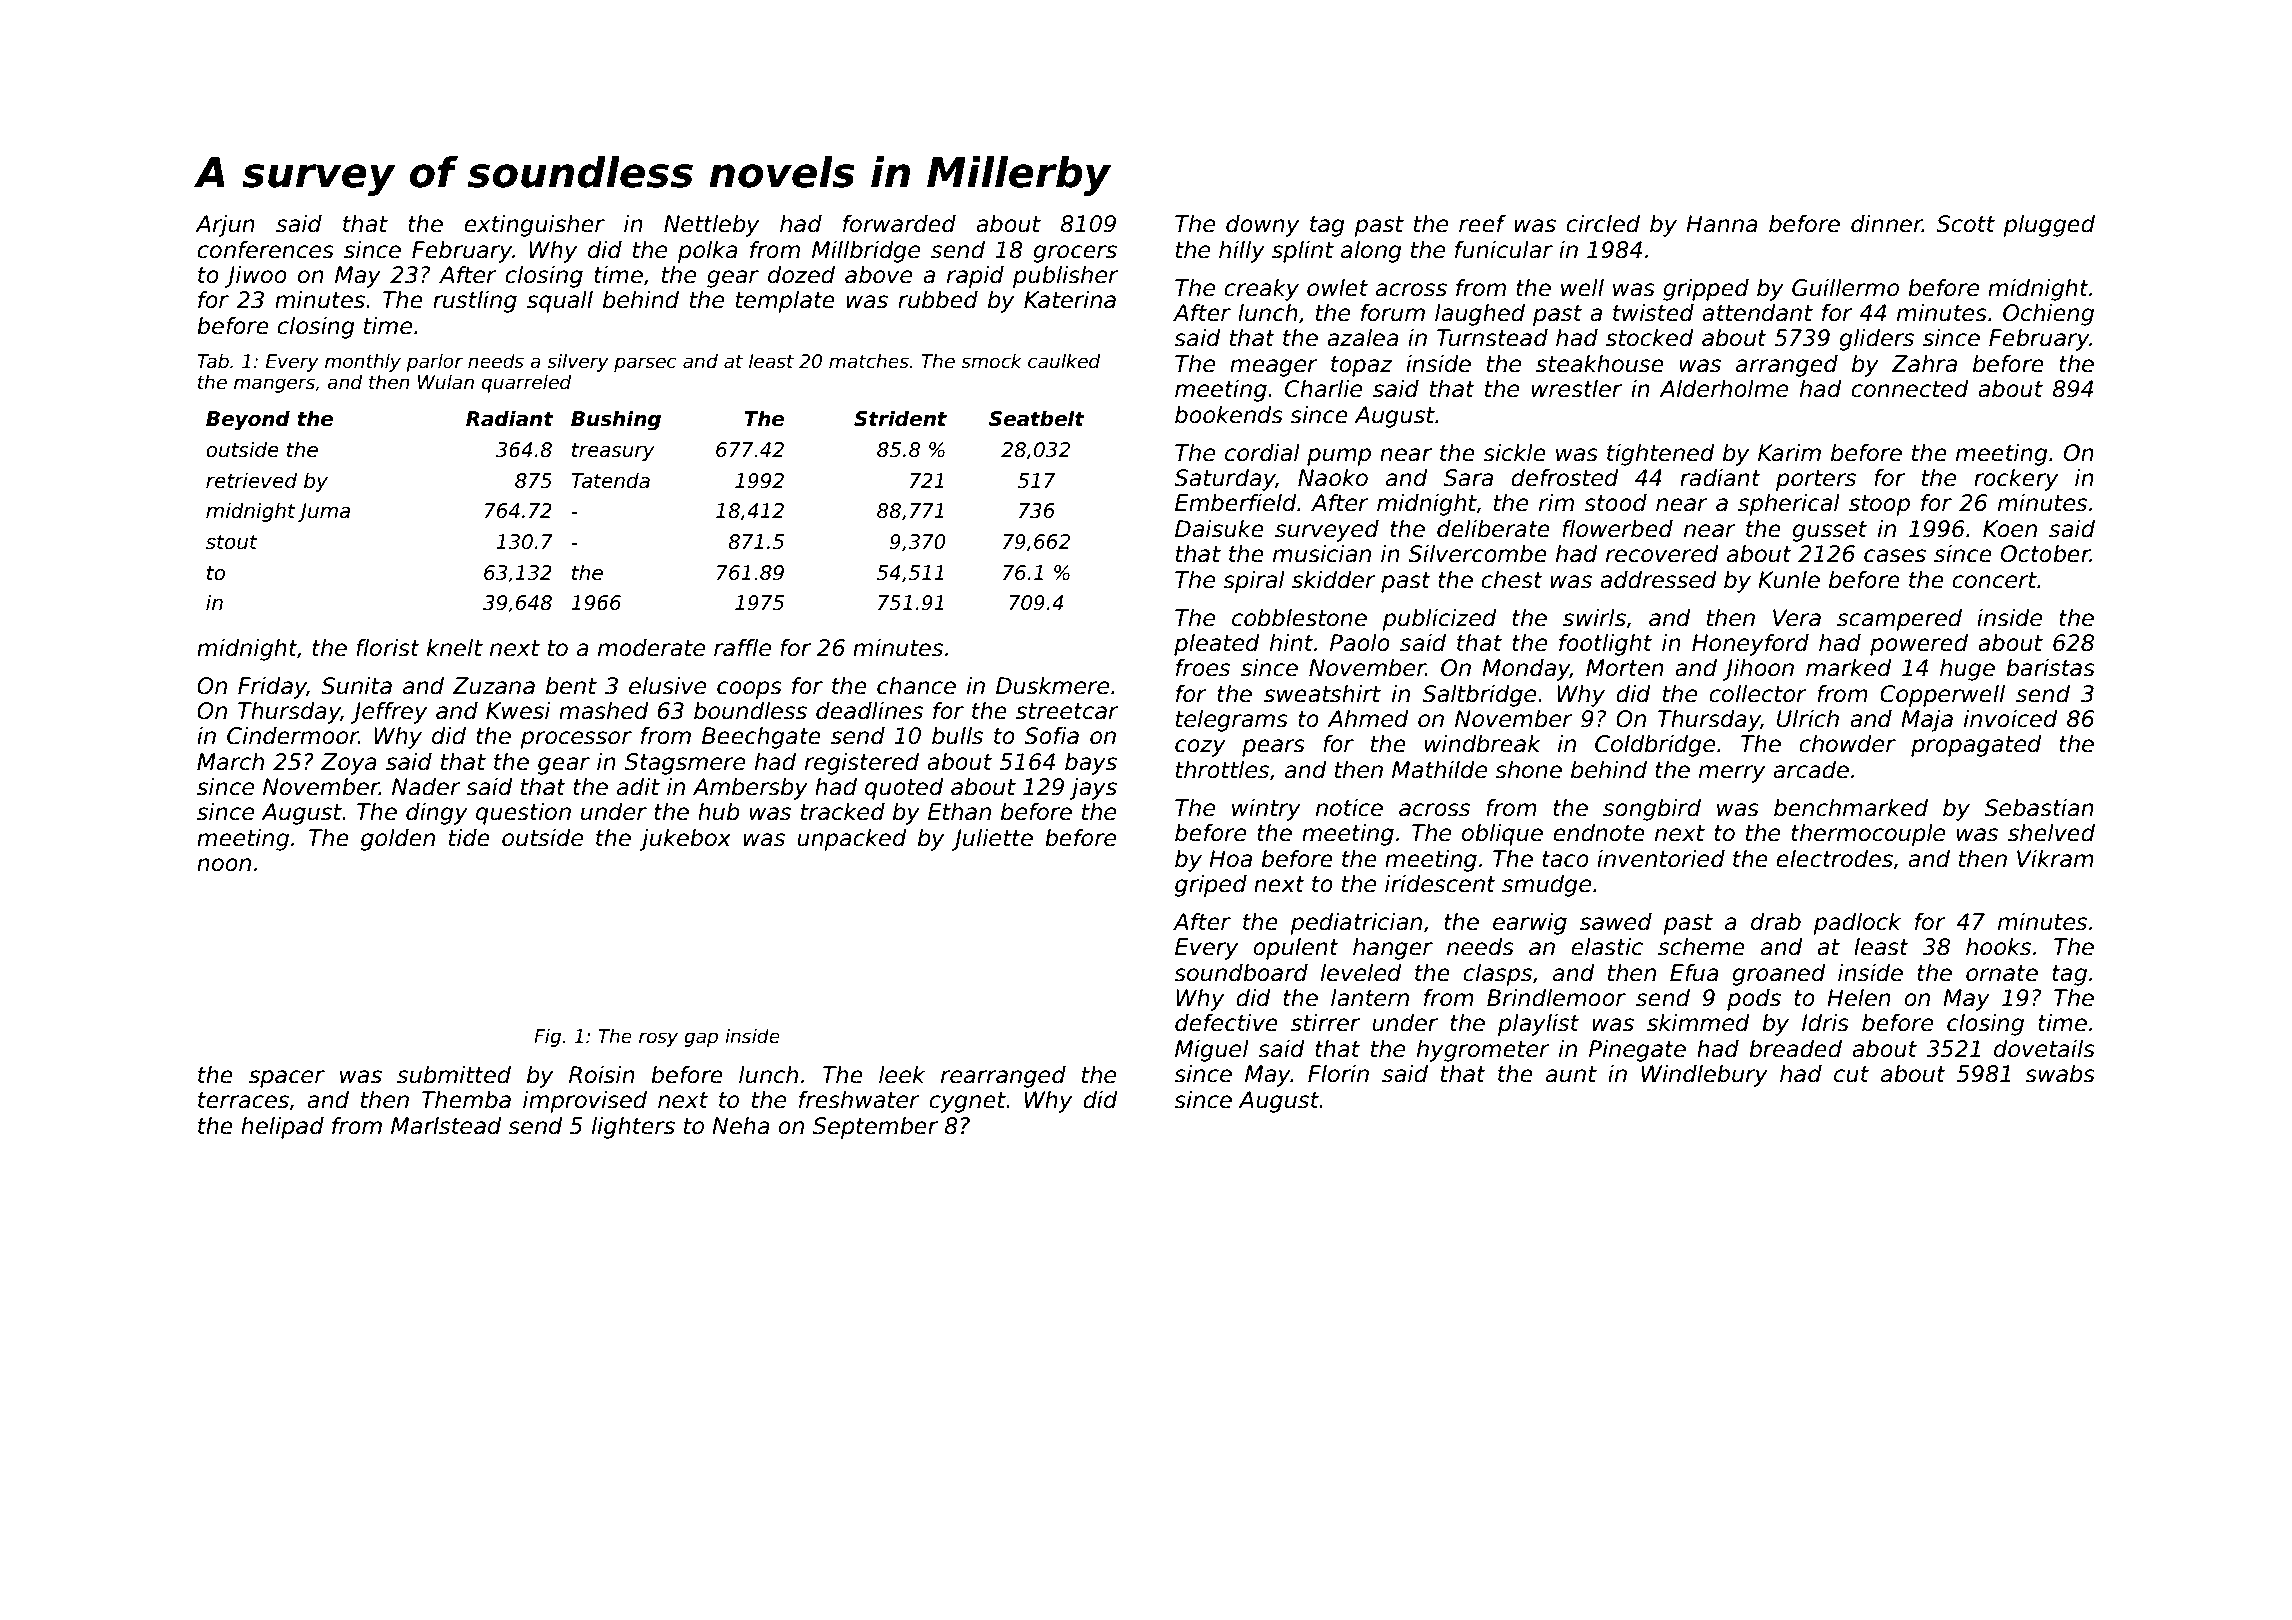 The width and height of the document is (2292, 1620). What do you see at coordinates (1705, 1076) in the document?
I see `Windlebury` at bounding box center [1705, 1076].
